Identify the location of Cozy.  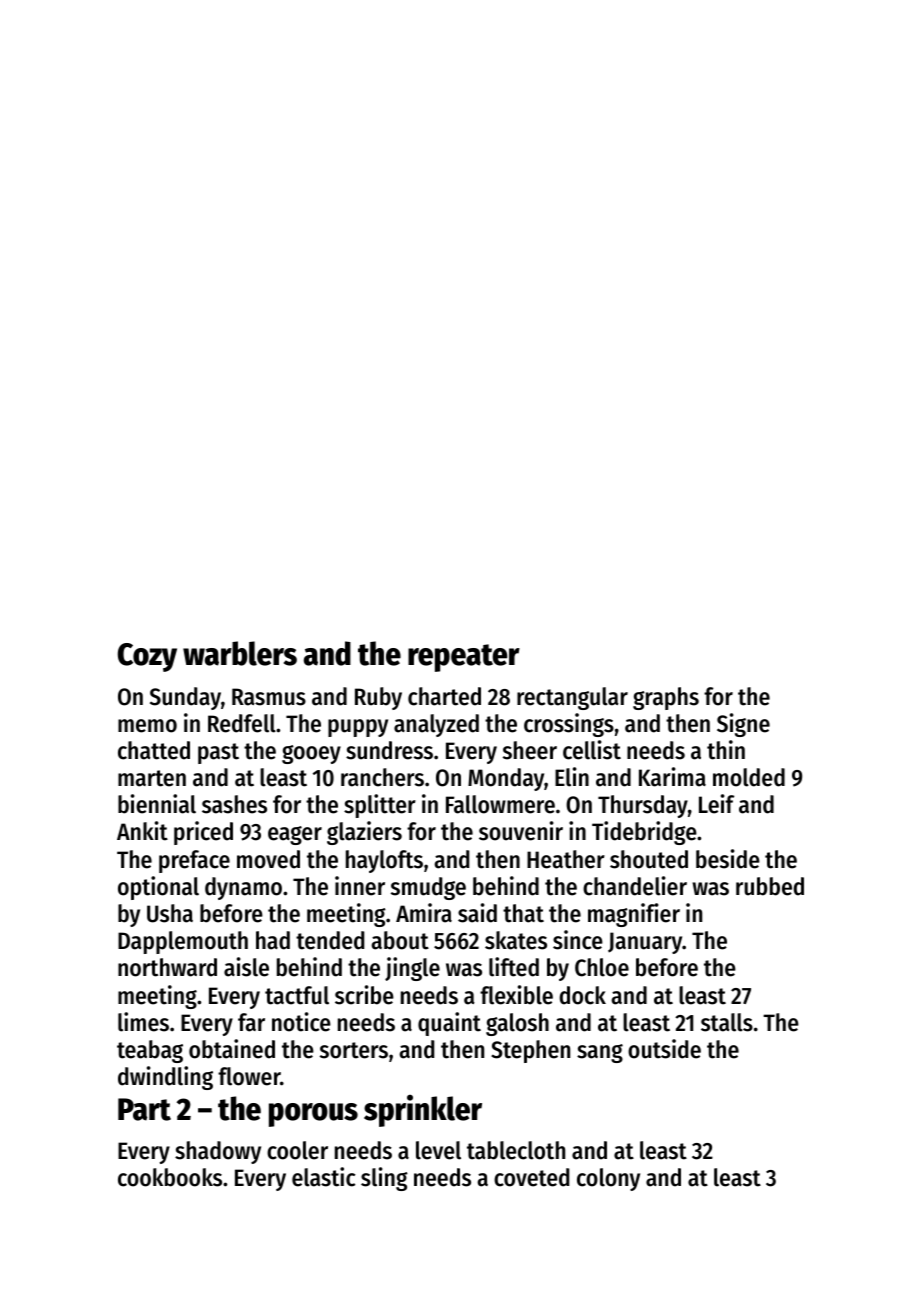
(147, 657).
